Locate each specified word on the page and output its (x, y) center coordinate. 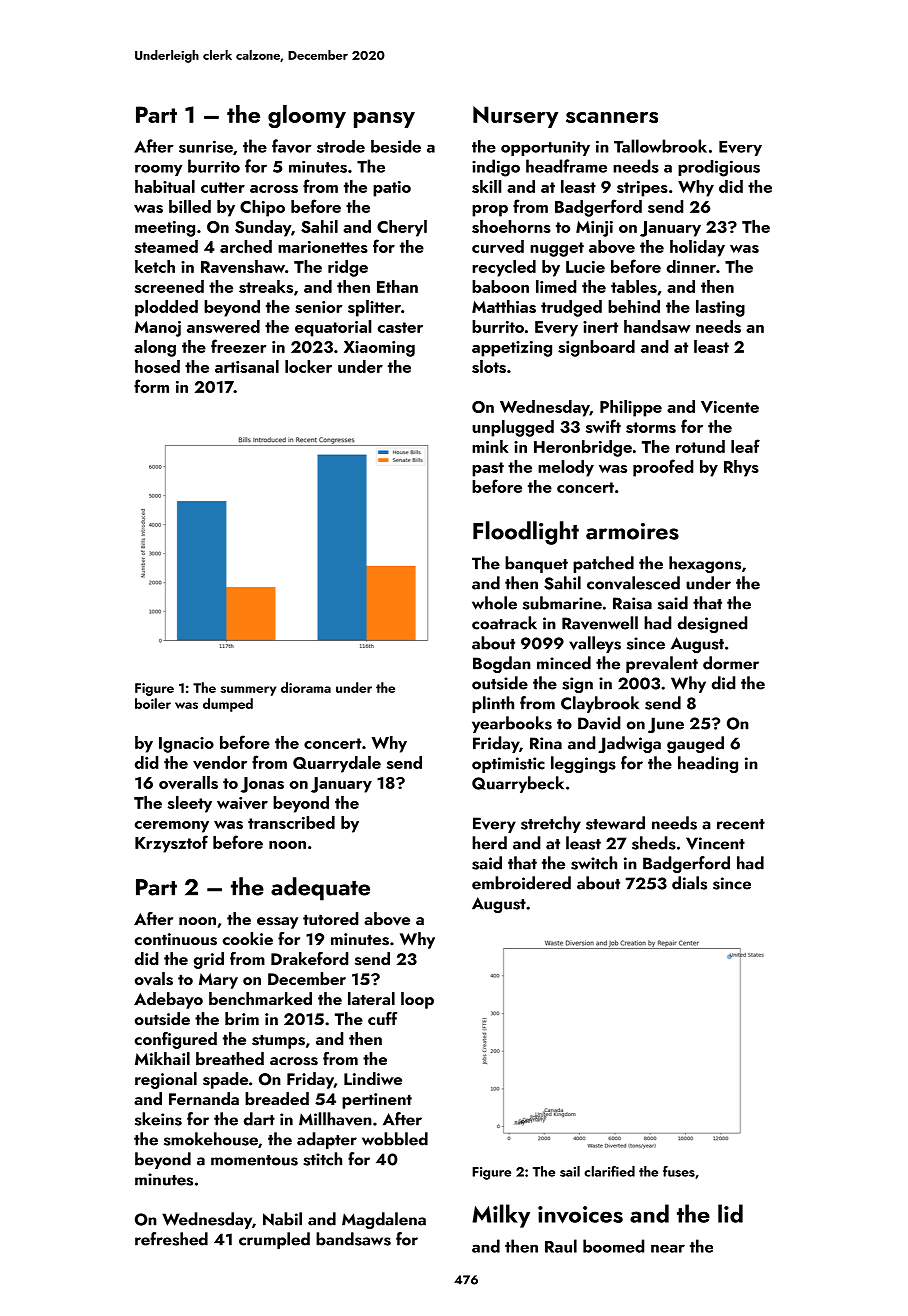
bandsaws (353, 1239)
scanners (612, 117)
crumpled (274, 1240)
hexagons (705, 564)
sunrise (206, 146)
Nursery (515, 117)
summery (248, 691)
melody (566, 468)
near (668, 1248)
